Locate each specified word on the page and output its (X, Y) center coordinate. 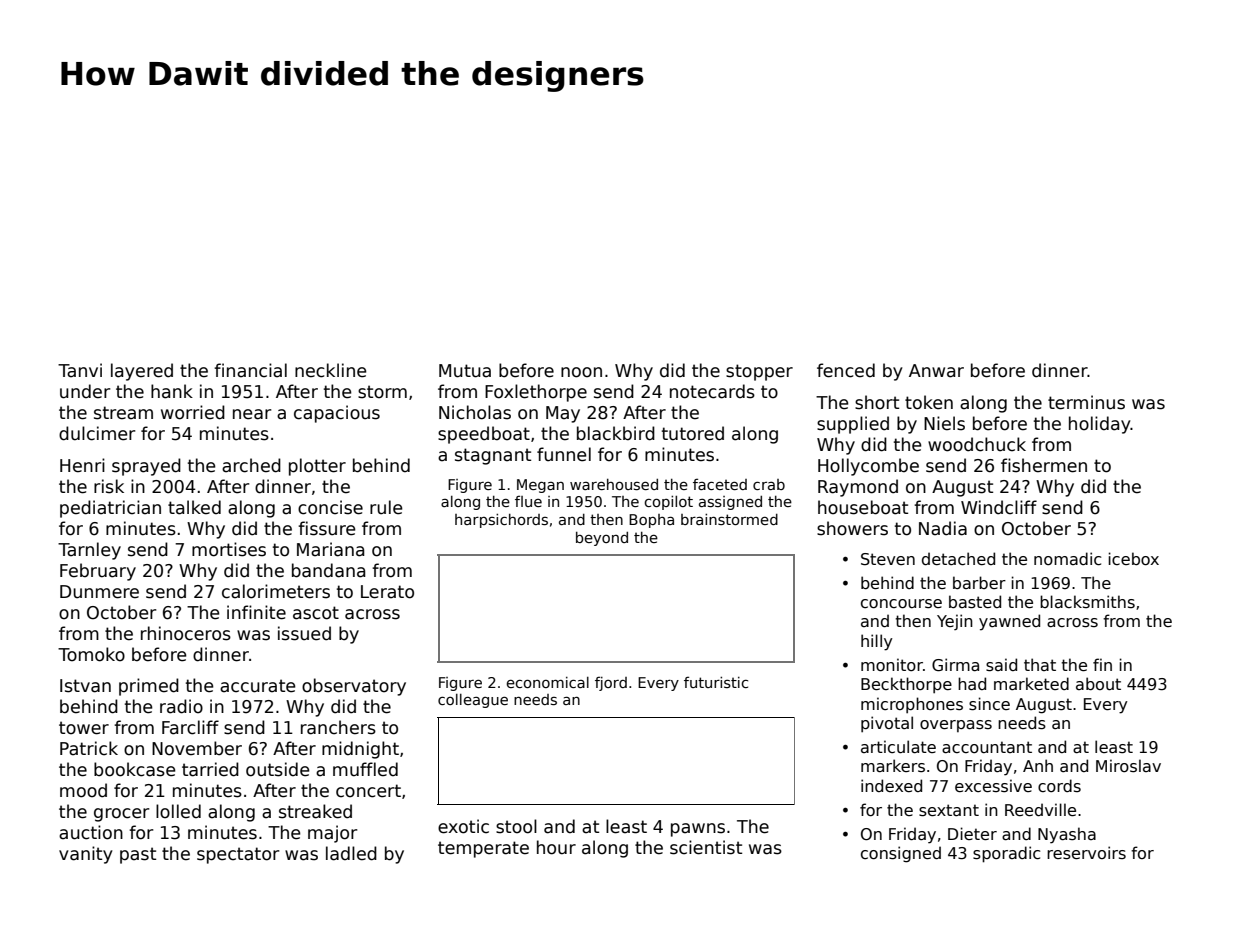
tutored (693, 433)
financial (250, 370)
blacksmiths (1087, 601)
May (563, 414)
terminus (1086, 402)
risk (109, 486)
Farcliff (190, 727)
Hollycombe (868, 467)
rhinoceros (186, 633)
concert (368, 791)
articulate (898, 746)
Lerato (387, 592)
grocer (121, 815)
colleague (473, 701)
